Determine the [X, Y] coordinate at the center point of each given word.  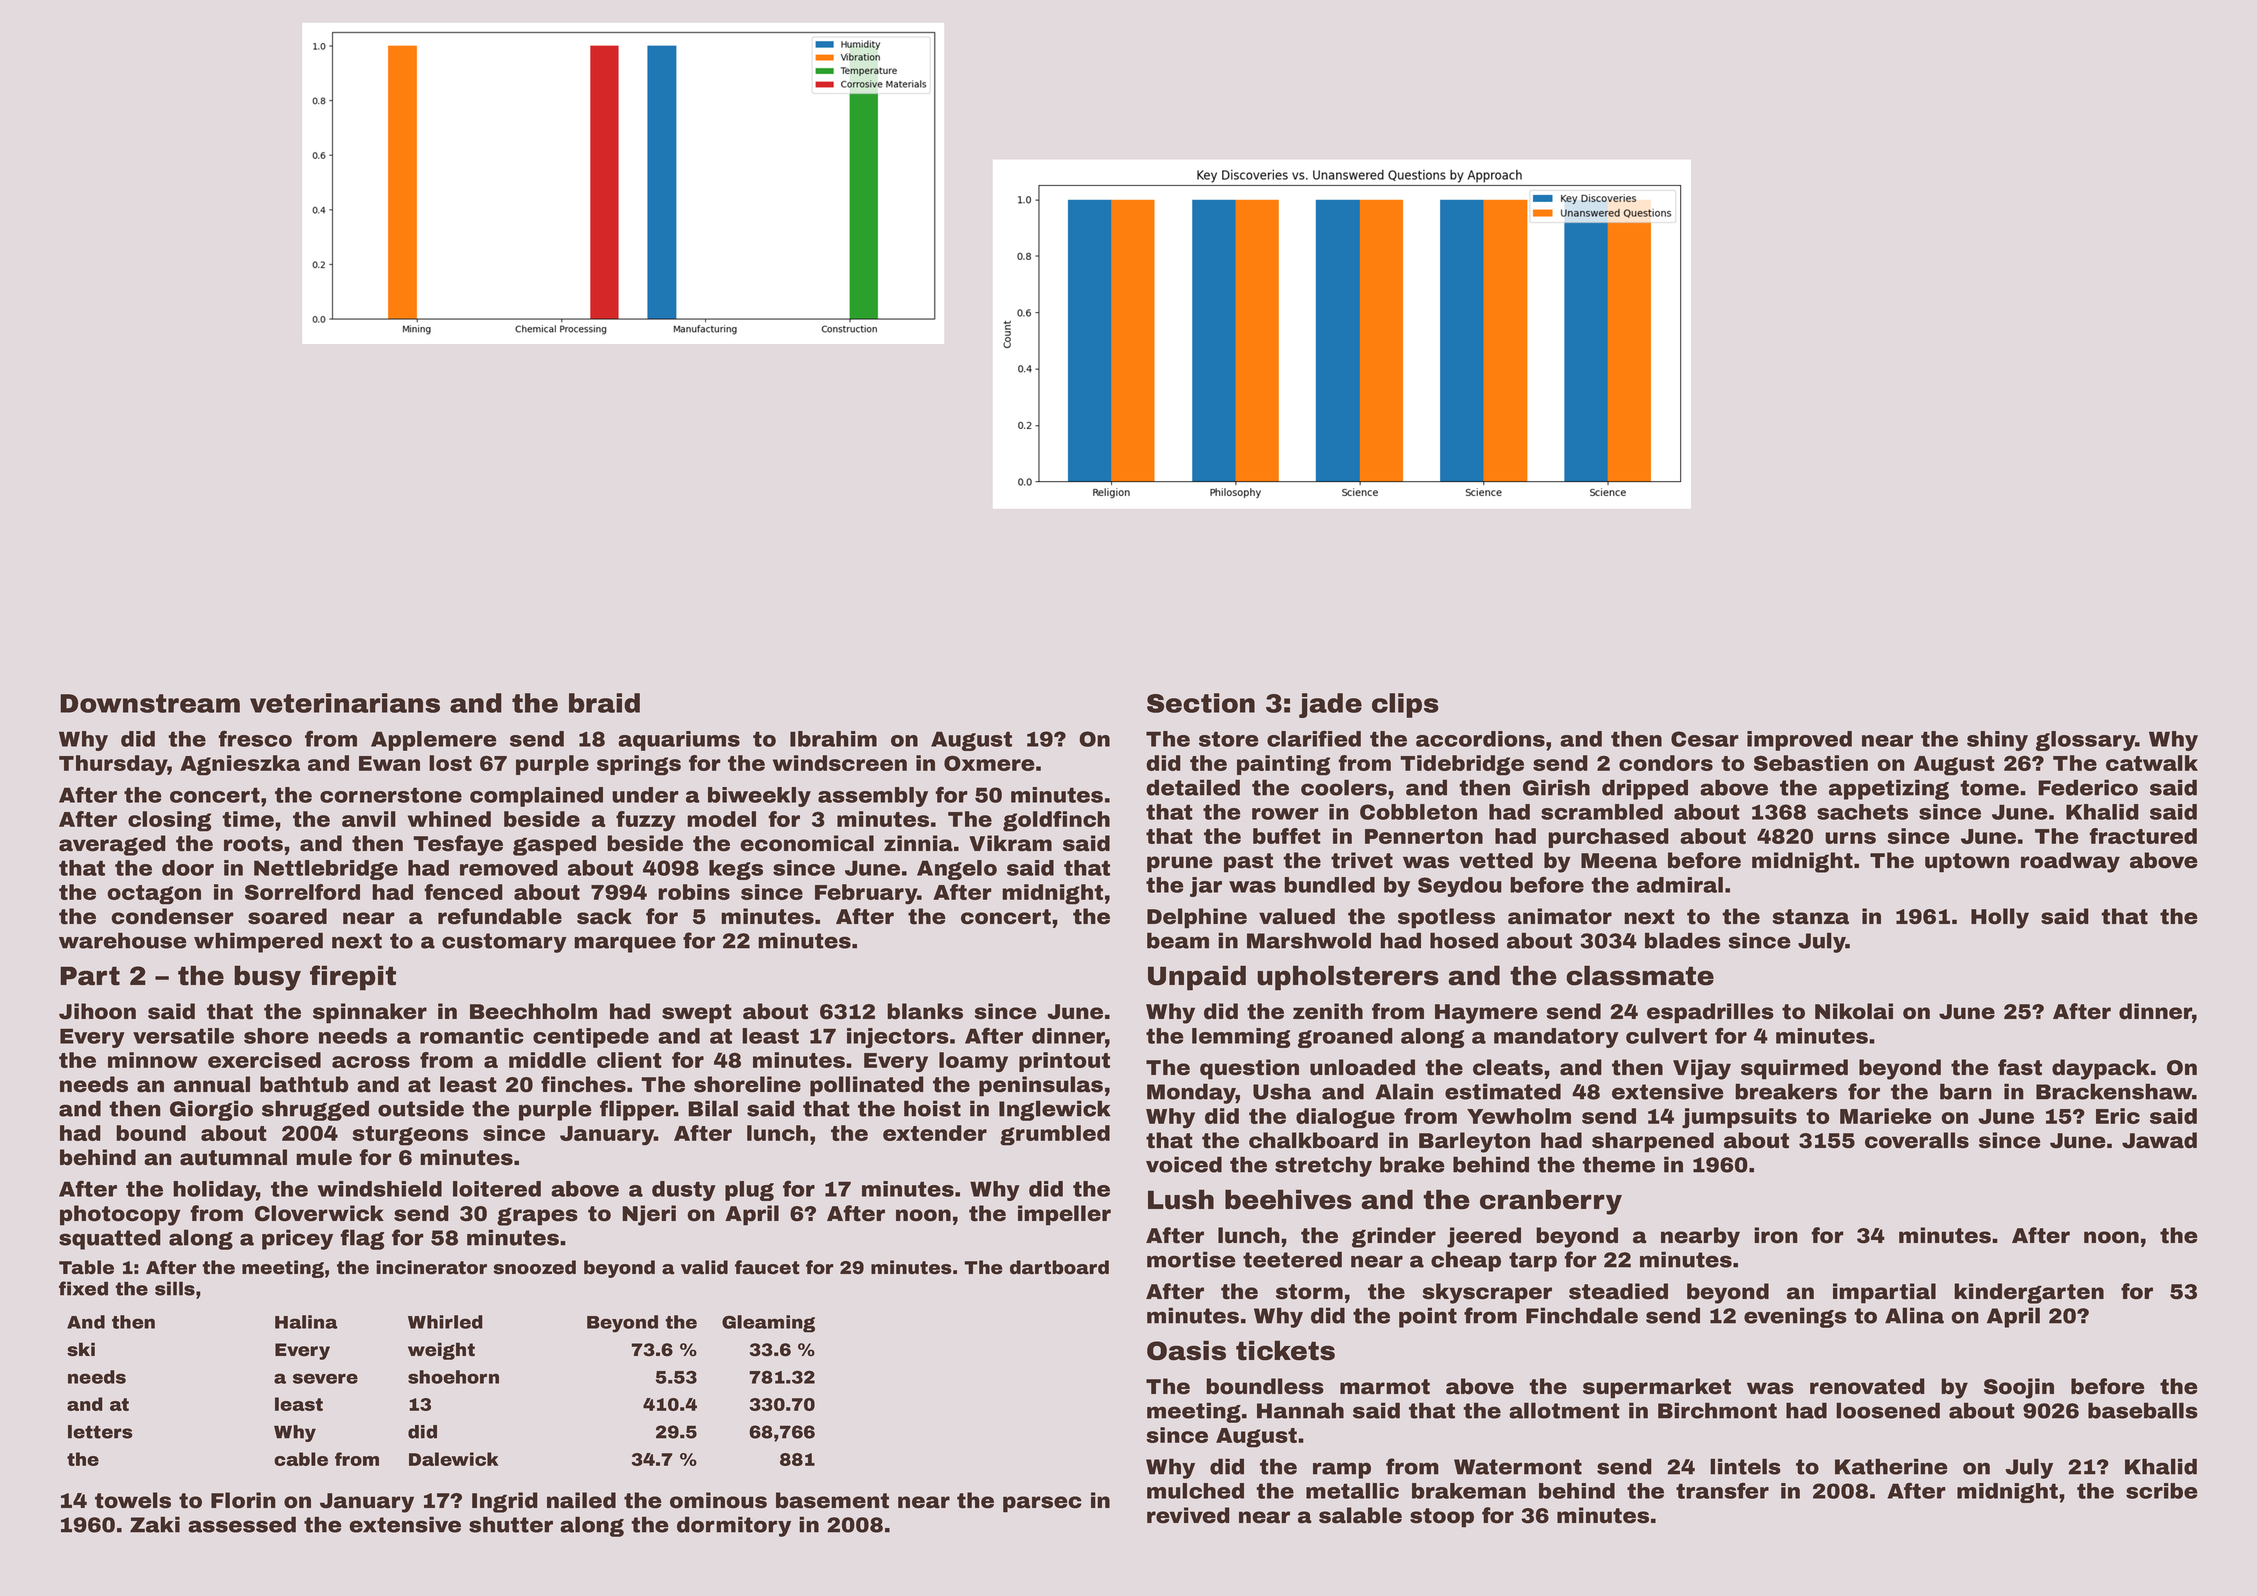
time [248, 819]
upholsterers [1348, 978]
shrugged [315, 1110]
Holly [2000, 918]
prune [1179, 864]
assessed [242, 1524]
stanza [1811, 917]
